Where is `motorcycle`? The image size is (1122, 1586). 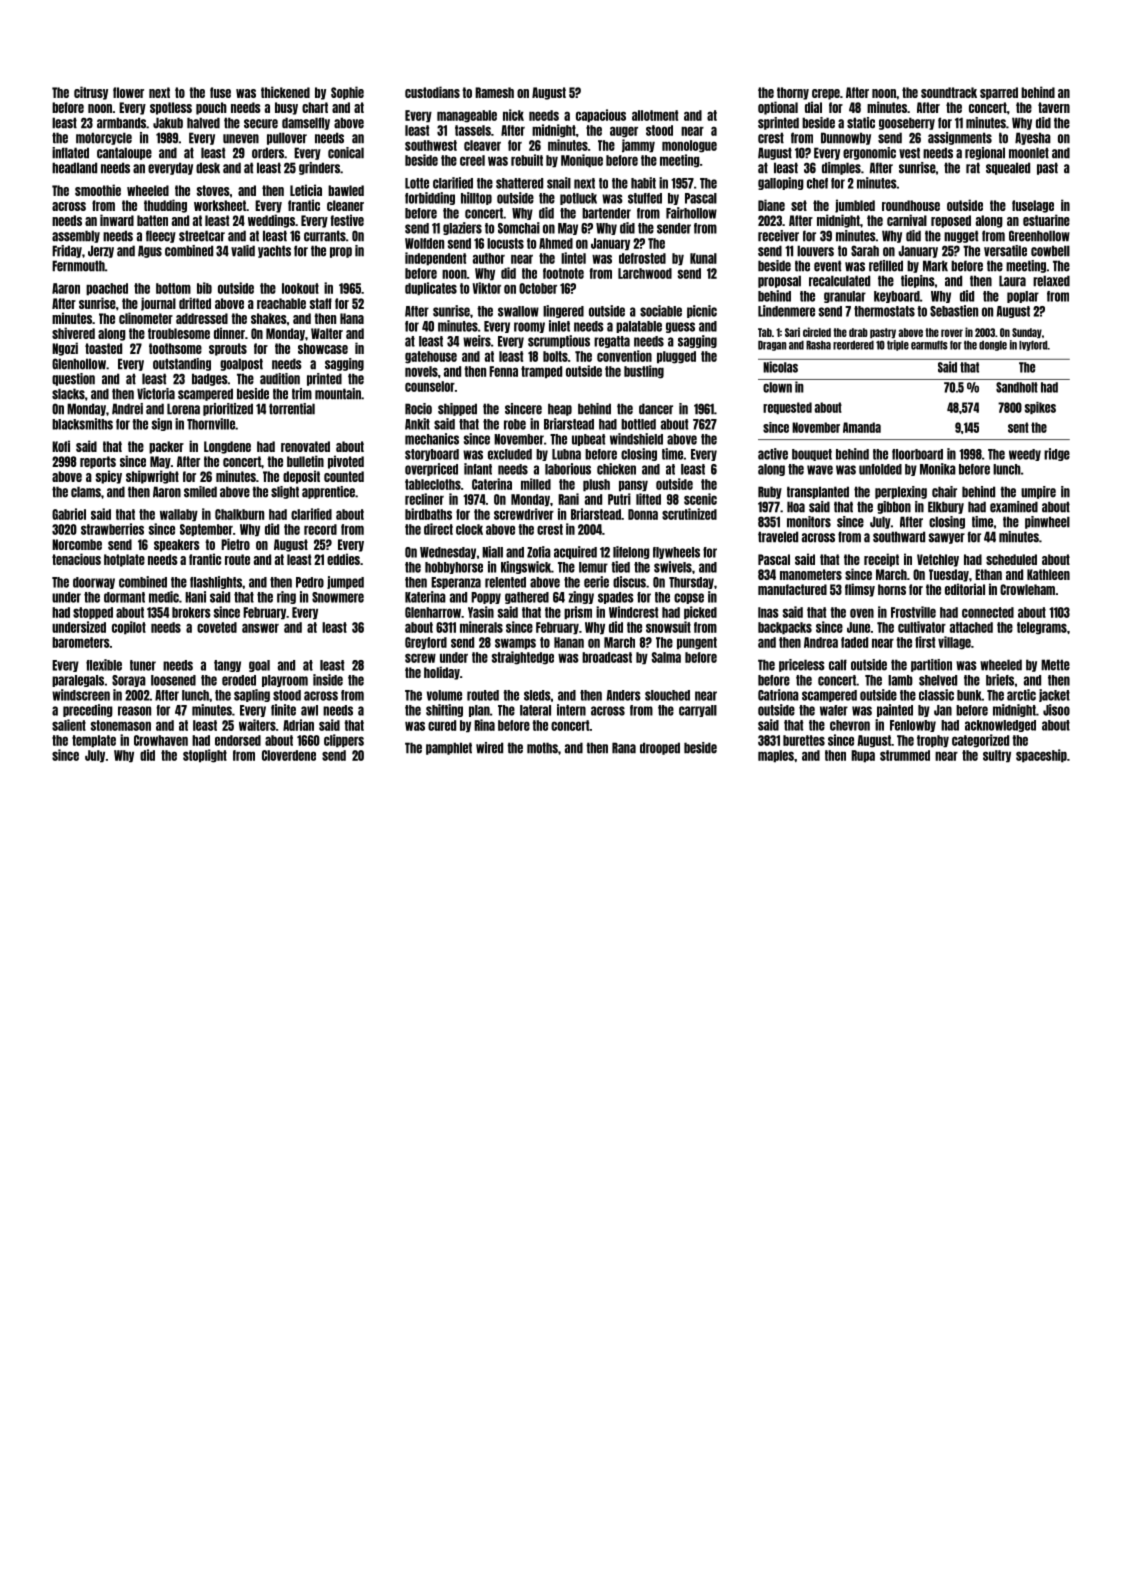
motorcycle is located at coordinates (104, 138).
